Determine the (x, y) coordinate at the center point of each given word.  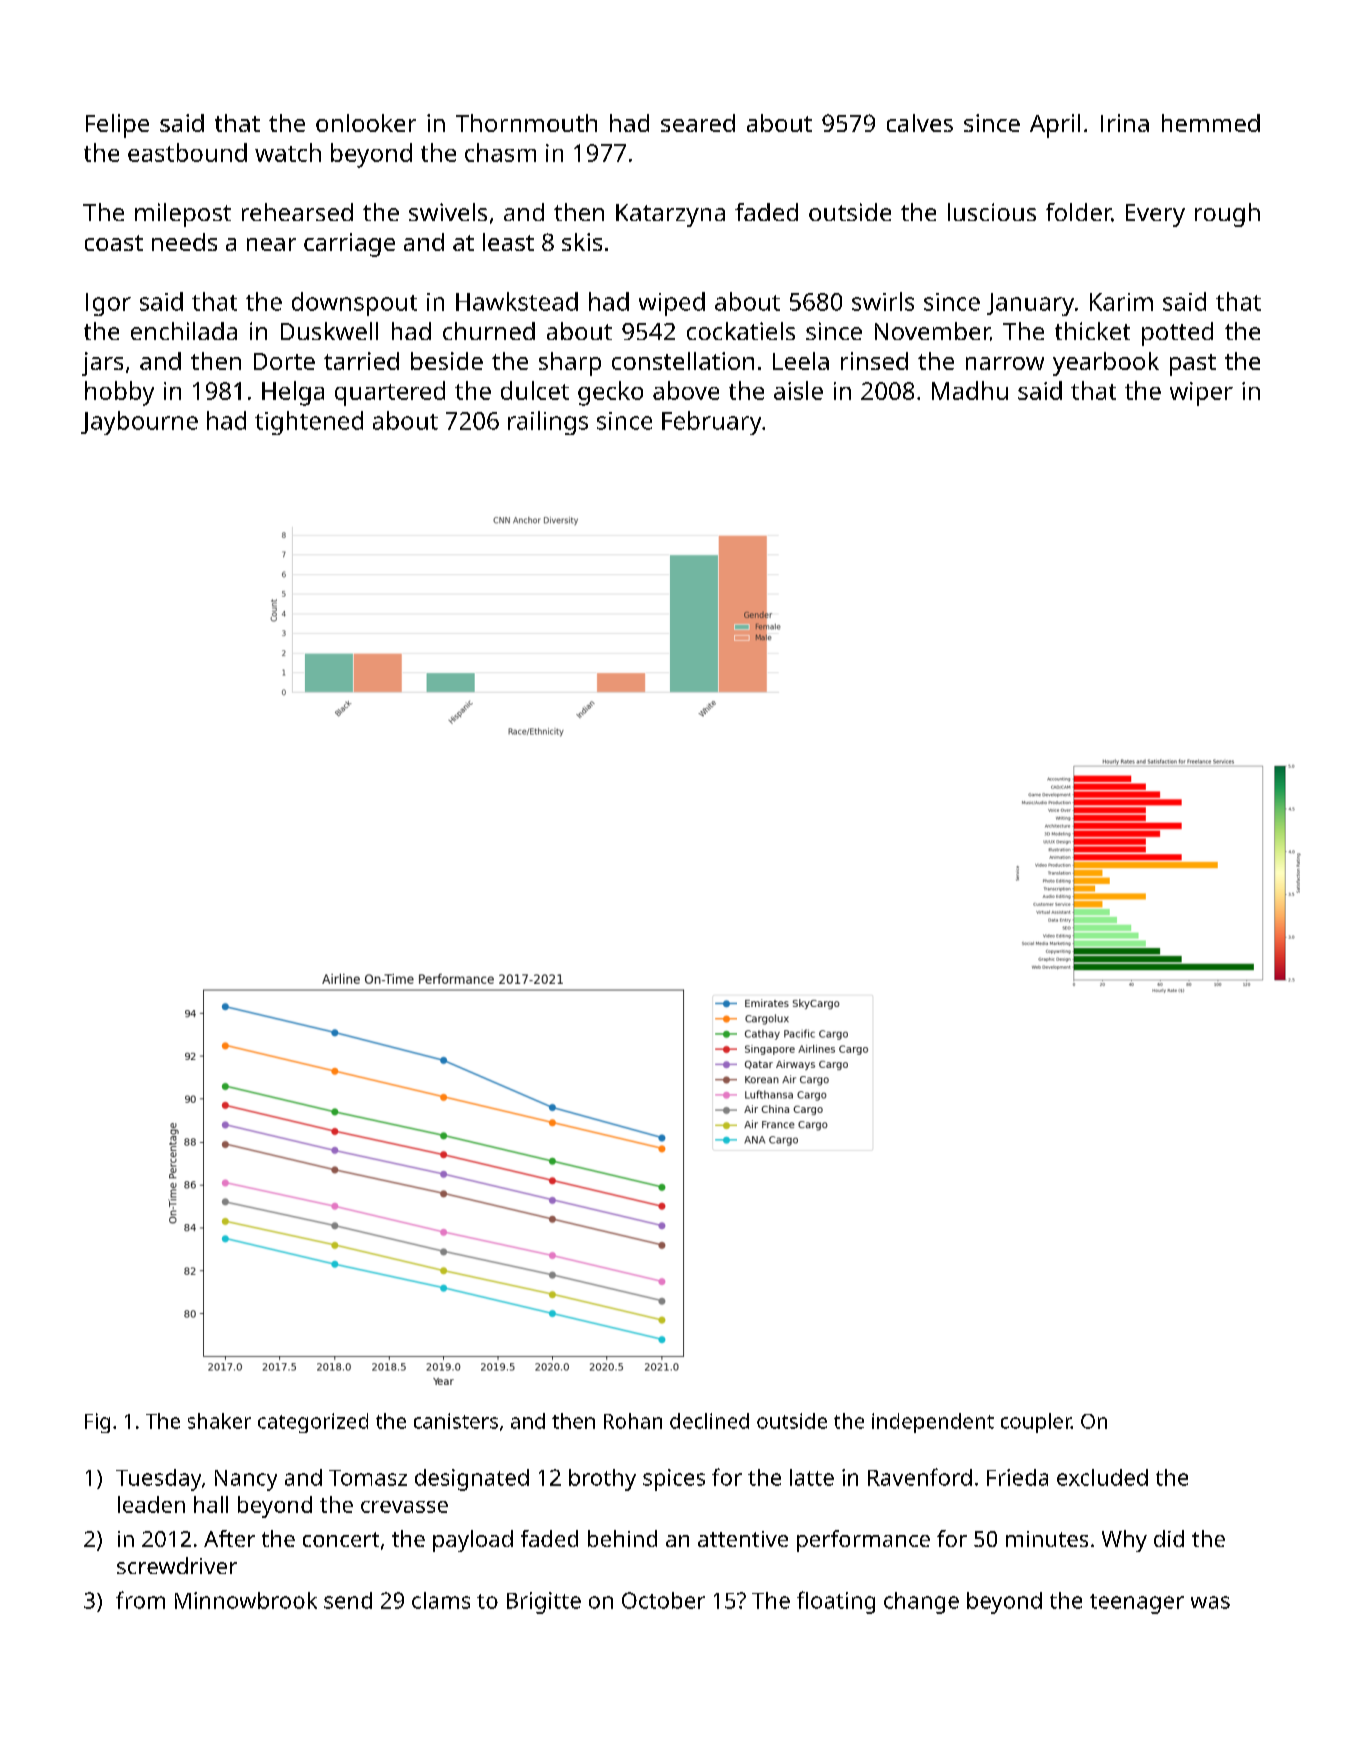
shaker (219, 1421)
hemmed (1211, 123)
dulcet (535, 390)
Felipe (117, 126)
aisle (798, 390)
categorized (313, 1423)
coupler (1036, 1423)
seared (698, 123)
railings (548, 423)
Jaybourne (139, 423)
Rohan (633, 1421)
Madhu (970, 390)
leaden (151, 1504)
